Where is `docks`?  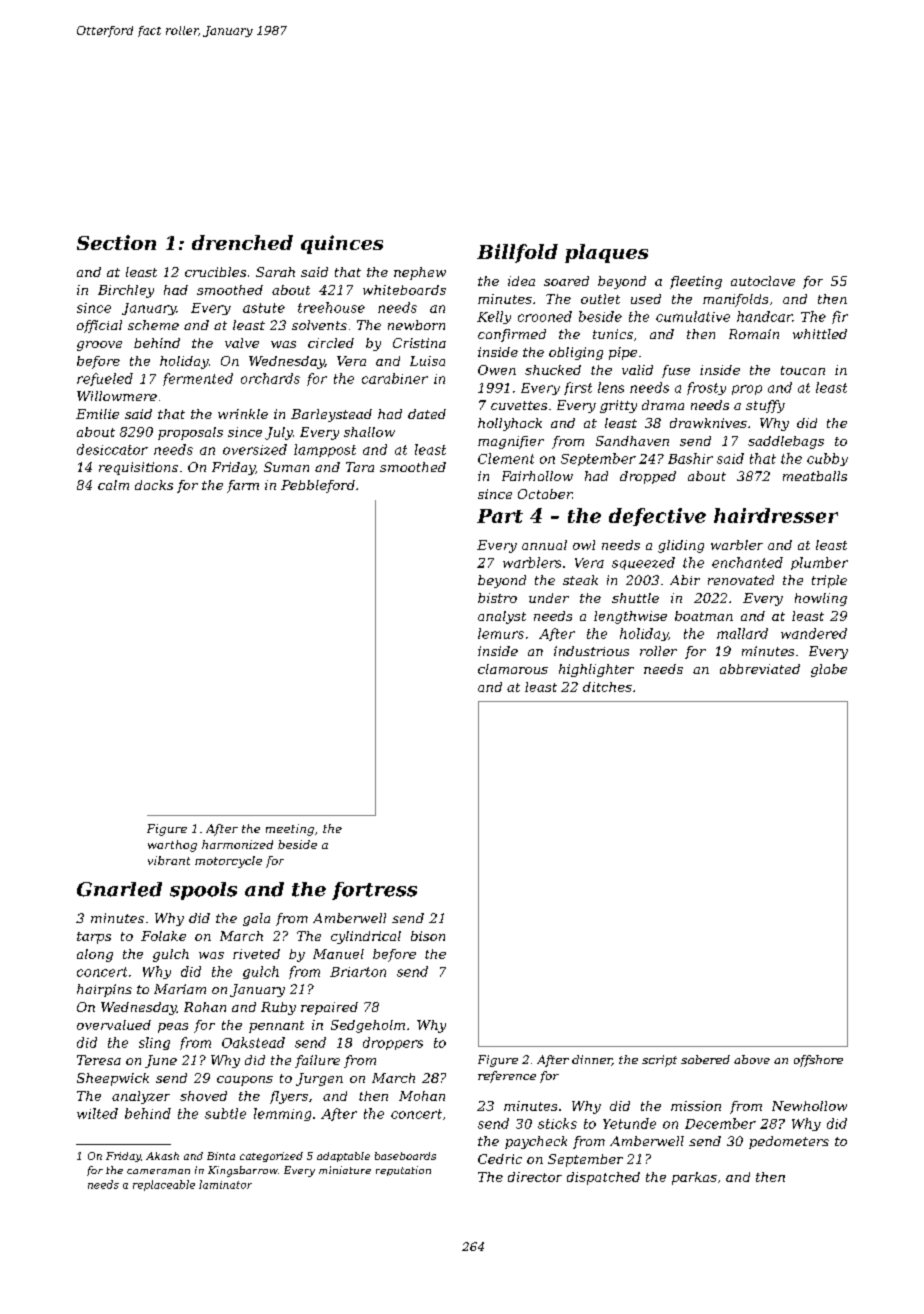 docks is located at coordinates (154, 485).
